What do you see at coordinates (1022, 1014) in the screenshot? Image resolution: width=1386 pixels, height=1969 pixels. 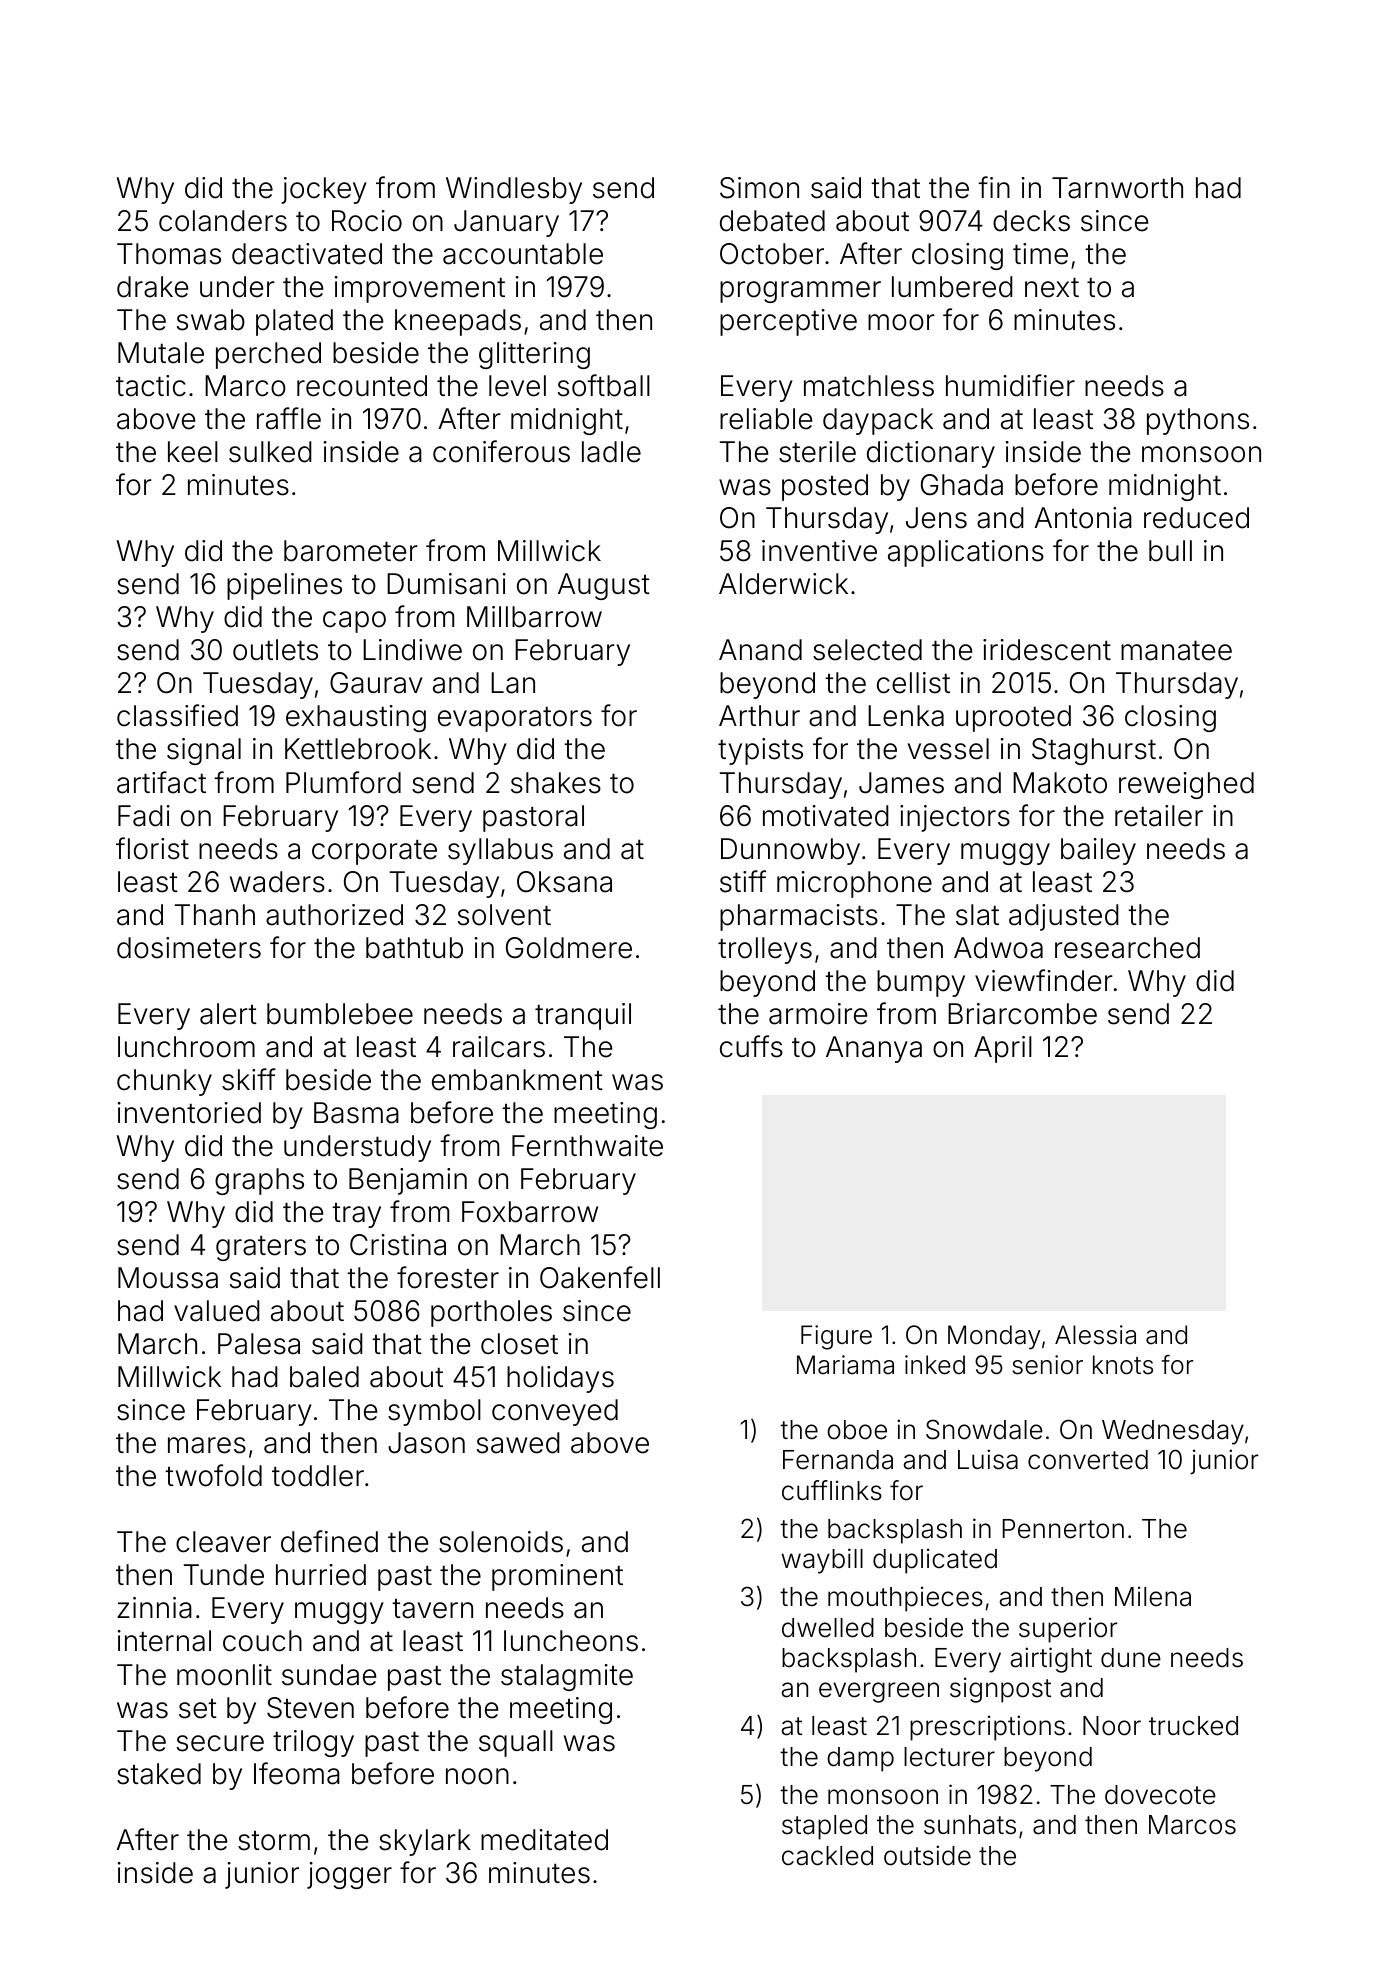 I see `Briarcombe` at bounding box center [1022, 1014].
